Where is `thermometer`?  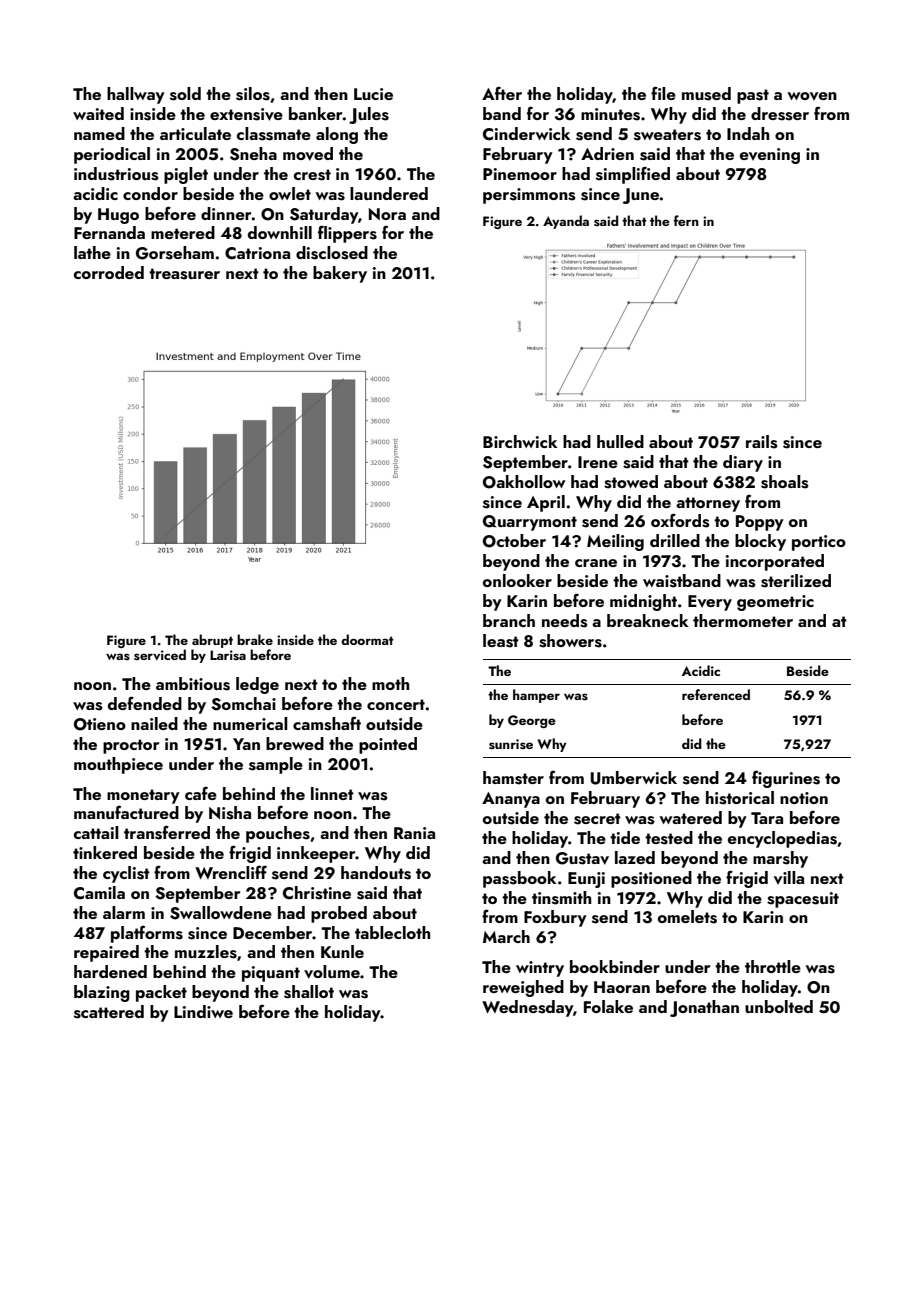 thermometer is located at coordinates (743, 620).
